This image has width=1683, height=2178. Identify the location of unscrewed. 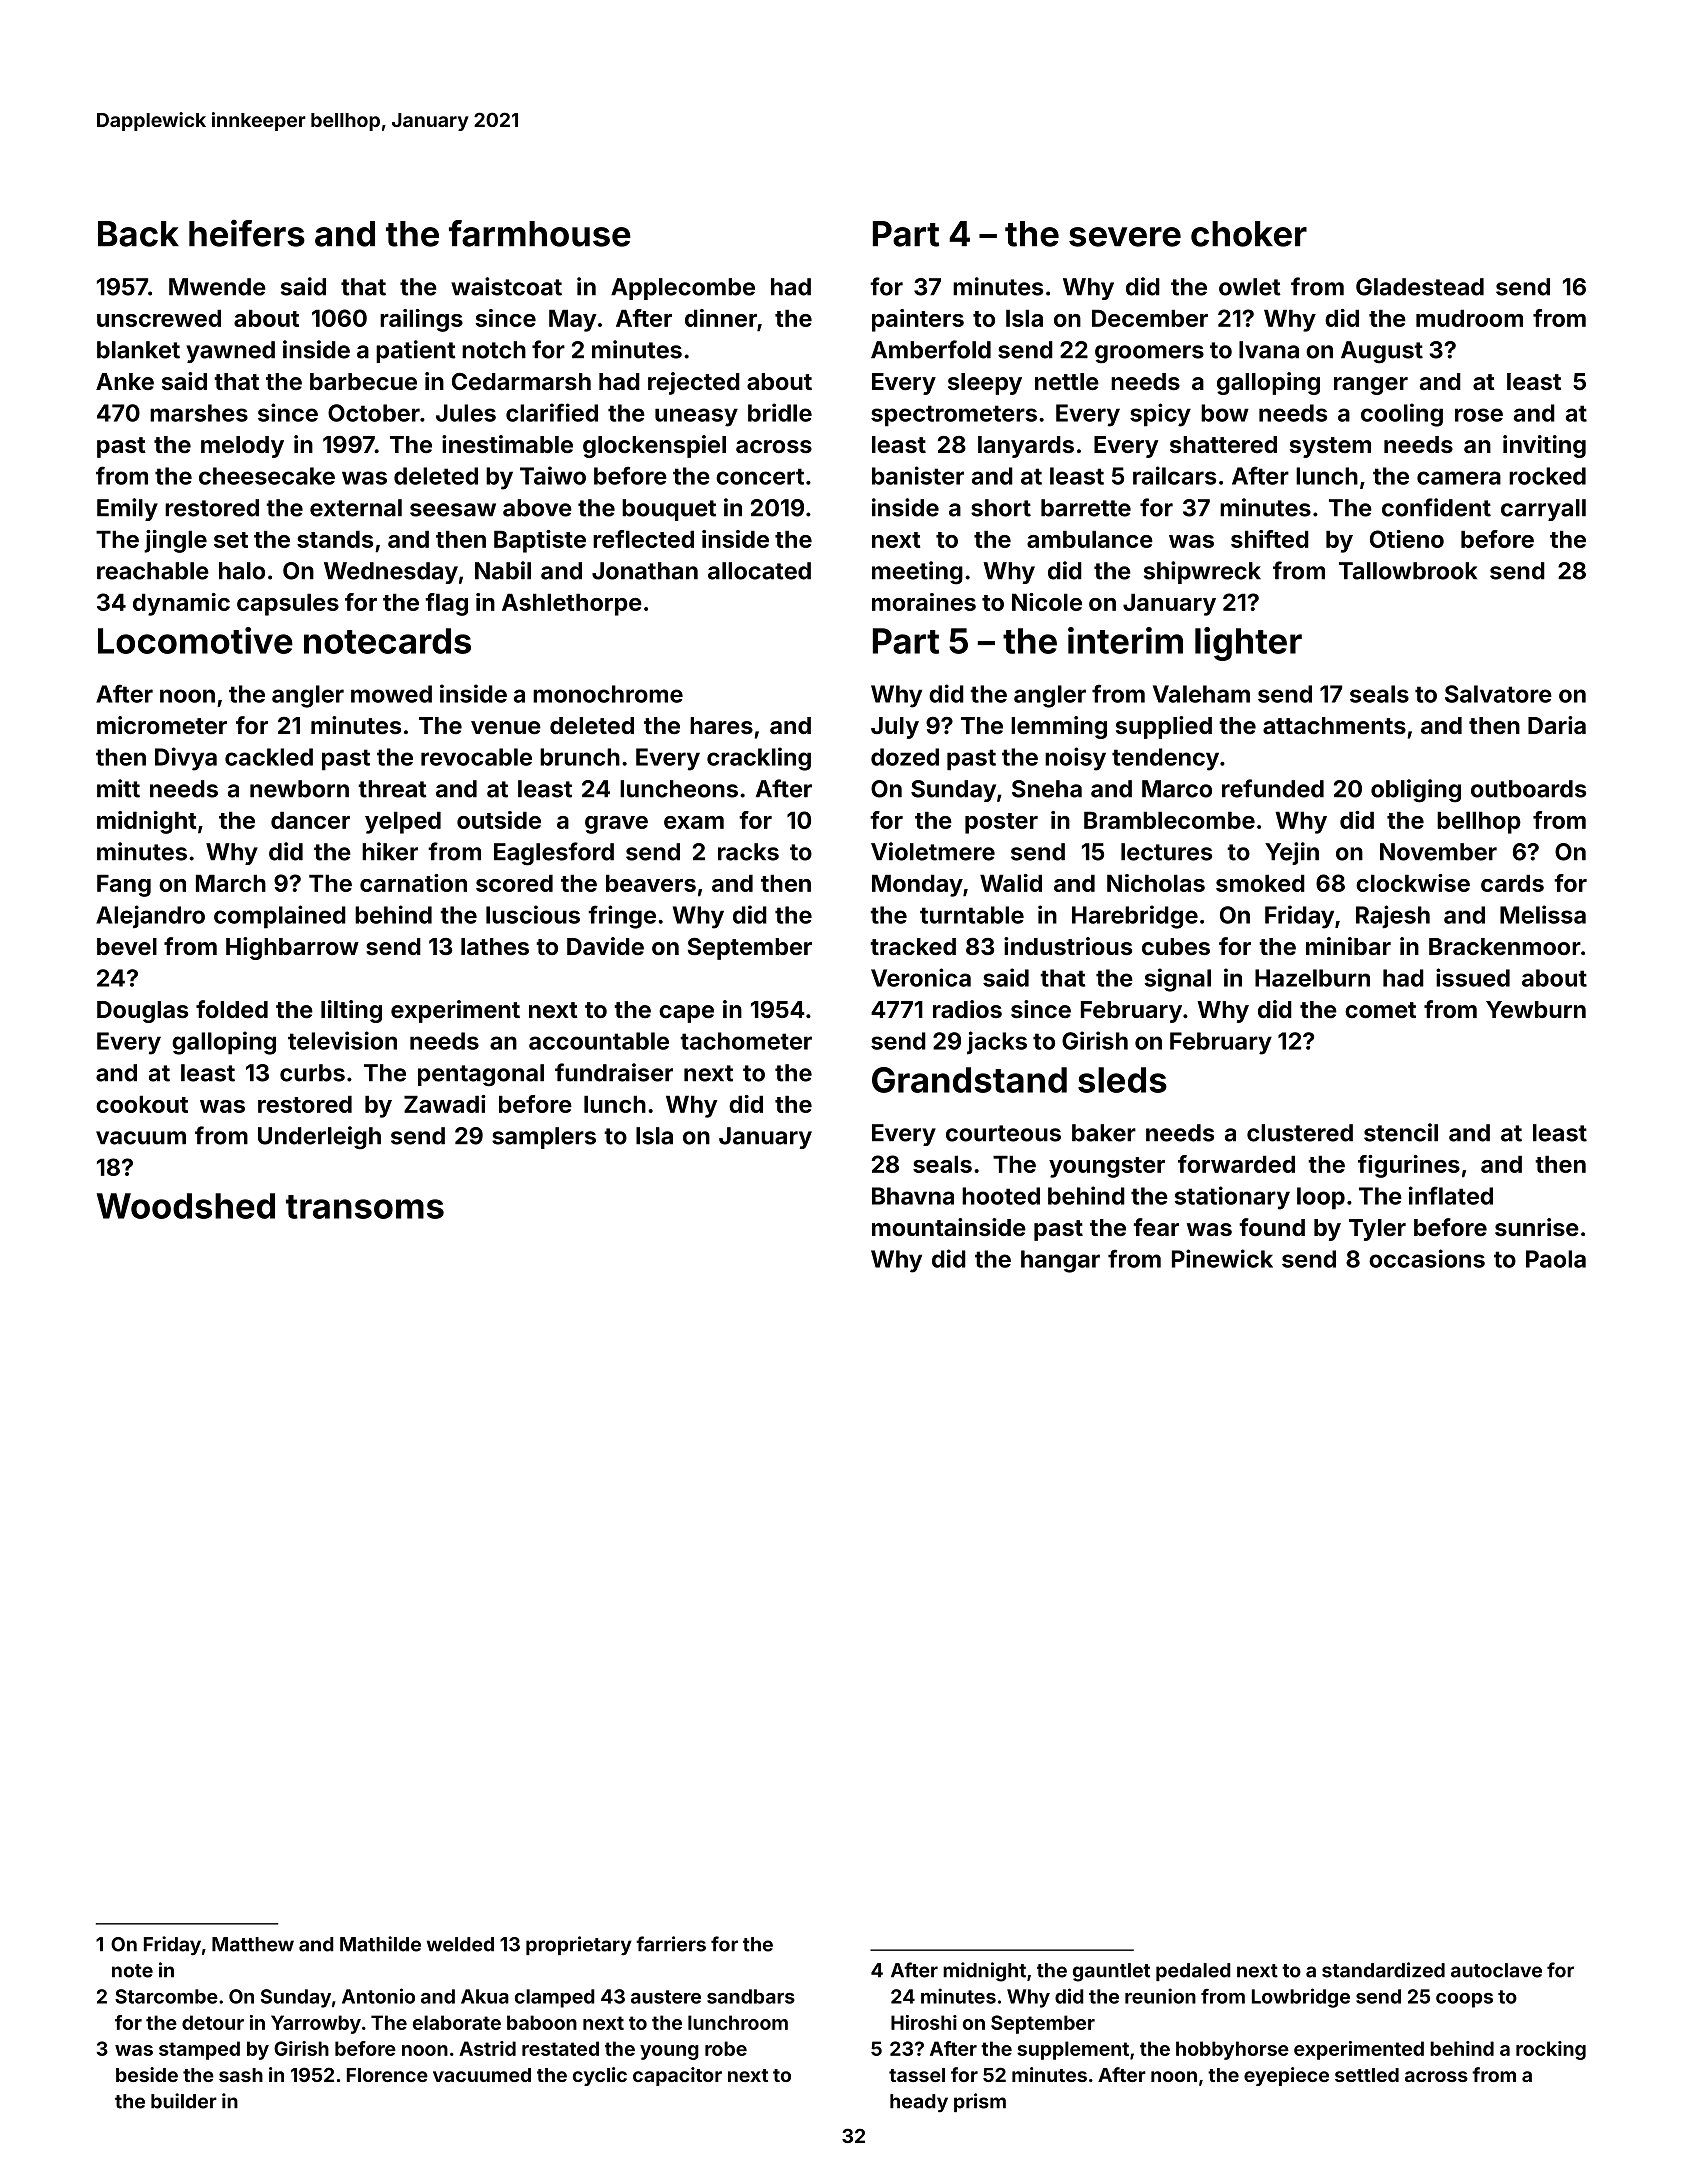
(159, 318).
